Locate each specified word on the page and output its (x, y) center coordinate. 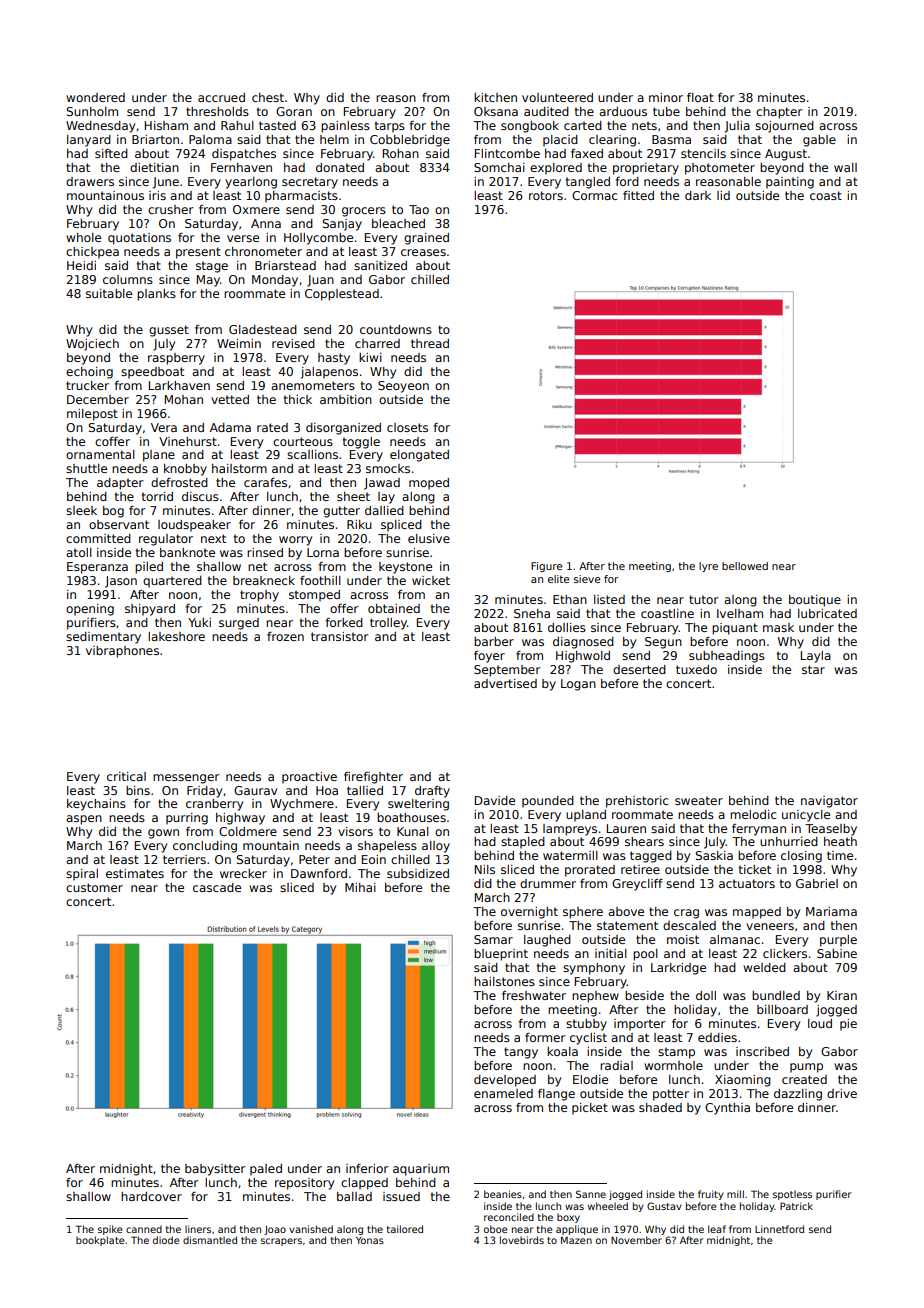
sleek (81, 510)
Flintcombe (507, 153)
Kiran (842, 995)
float (700, 97)
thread (430, 343)
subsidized (418, 873)
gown (163, 834)
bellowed (745, 566)
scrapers (281, 1242)
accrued (221, 97)
